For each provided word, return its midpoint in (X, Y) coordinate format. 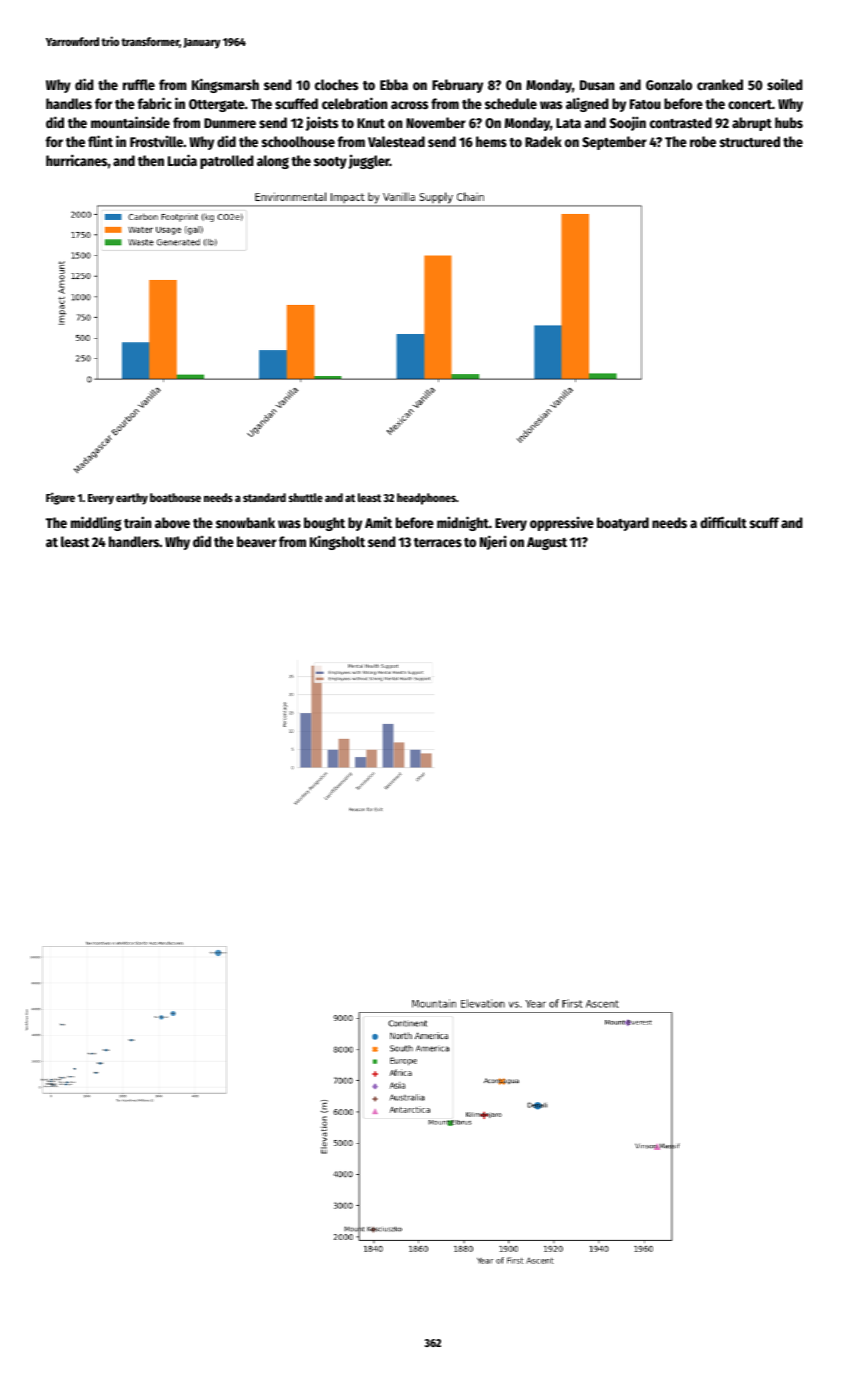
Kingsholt (337, 542)
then (151, 160)
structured (750, 141)
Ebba (394, 84)
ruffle (139, 84)
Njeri (493, 542)
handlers (134, 541)
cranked (720, 84)
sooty (330, 163)
